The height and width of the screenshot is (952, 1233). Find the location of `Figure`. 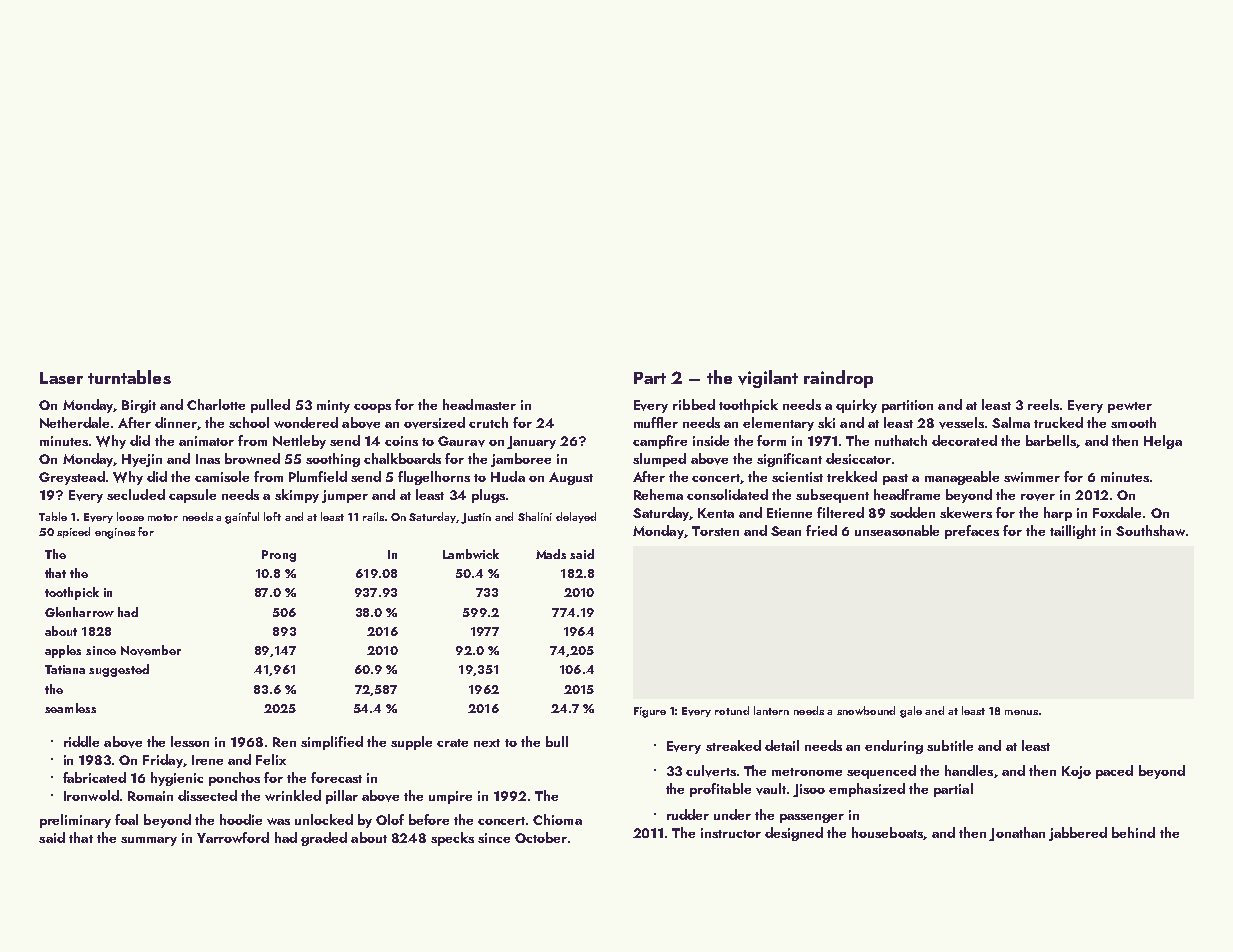

Figure is located at coordinates (650, 712).
